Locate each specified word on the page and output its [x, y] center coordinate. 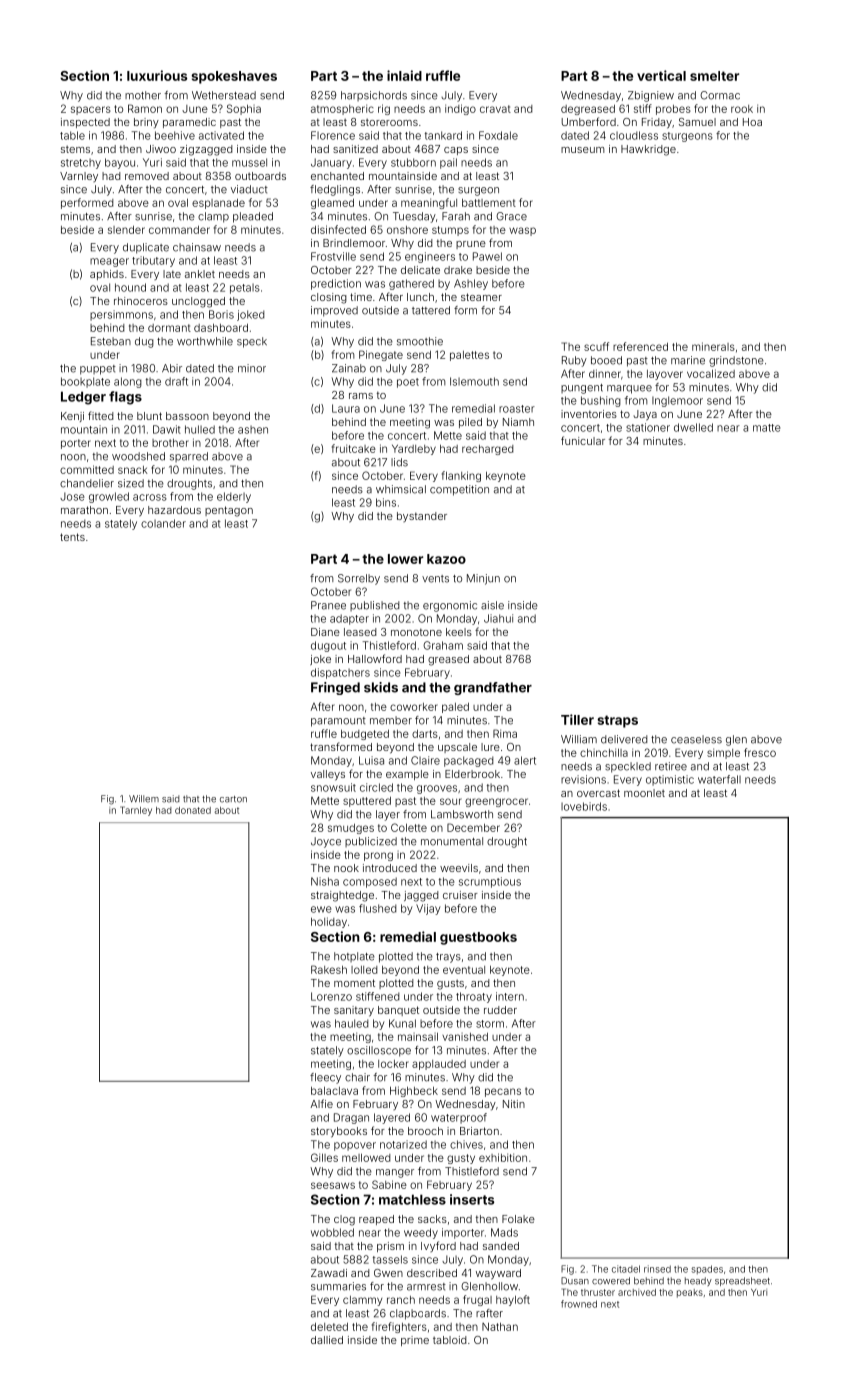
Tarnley [136, 811]
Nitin [514, 1104]
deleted [329, 1327]
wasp [522, 231]
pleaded [253, 217]
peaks [690, 1293]
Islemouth [474, 381]
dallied [327, 1340]
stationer [648, 427]
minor [252, 368]
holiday [329, 922]
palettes [469, 356]
